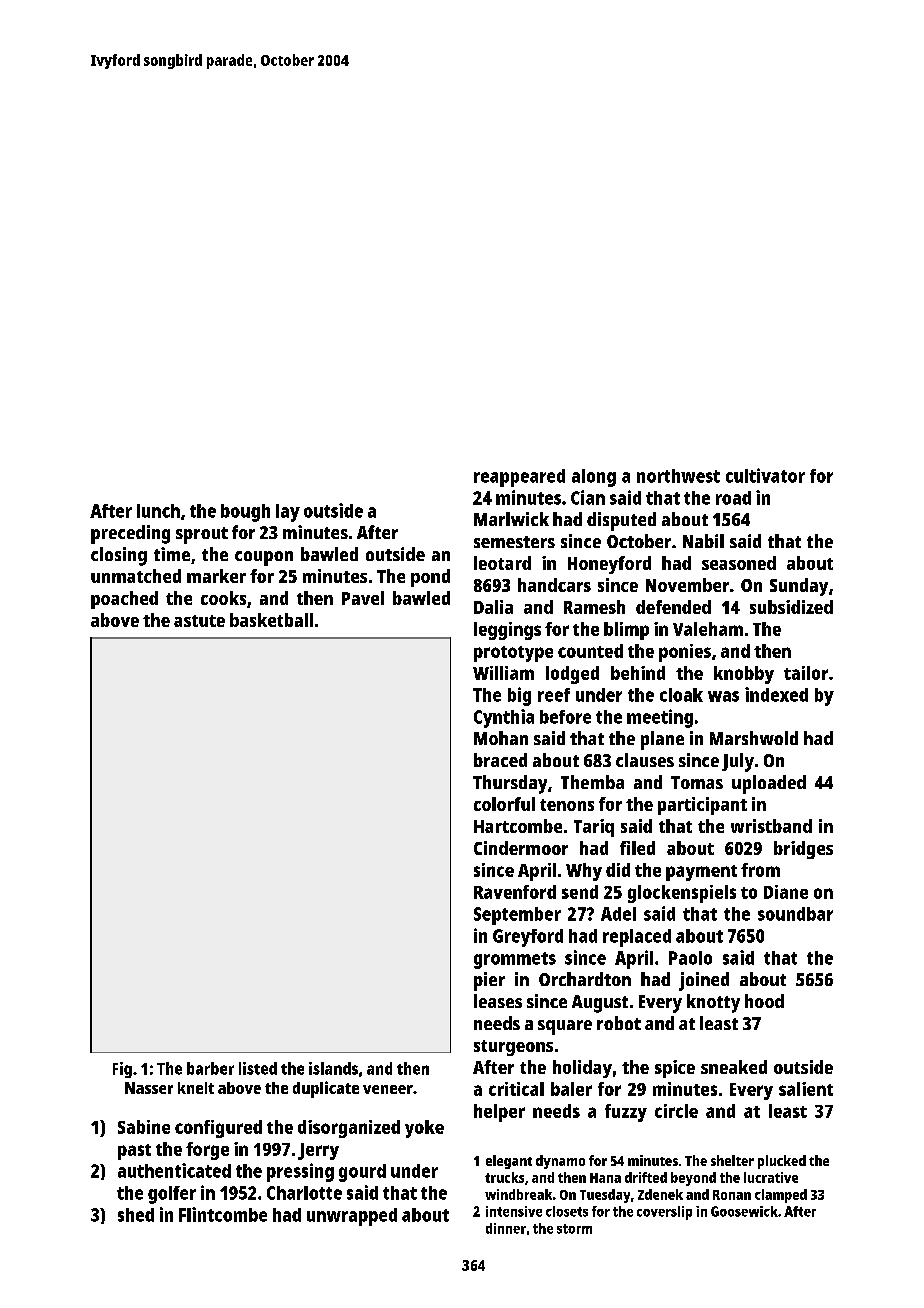  What do you see at coordinates (210, 1068) in the document?
I see `barber` at bounding box center [210, 1068].
